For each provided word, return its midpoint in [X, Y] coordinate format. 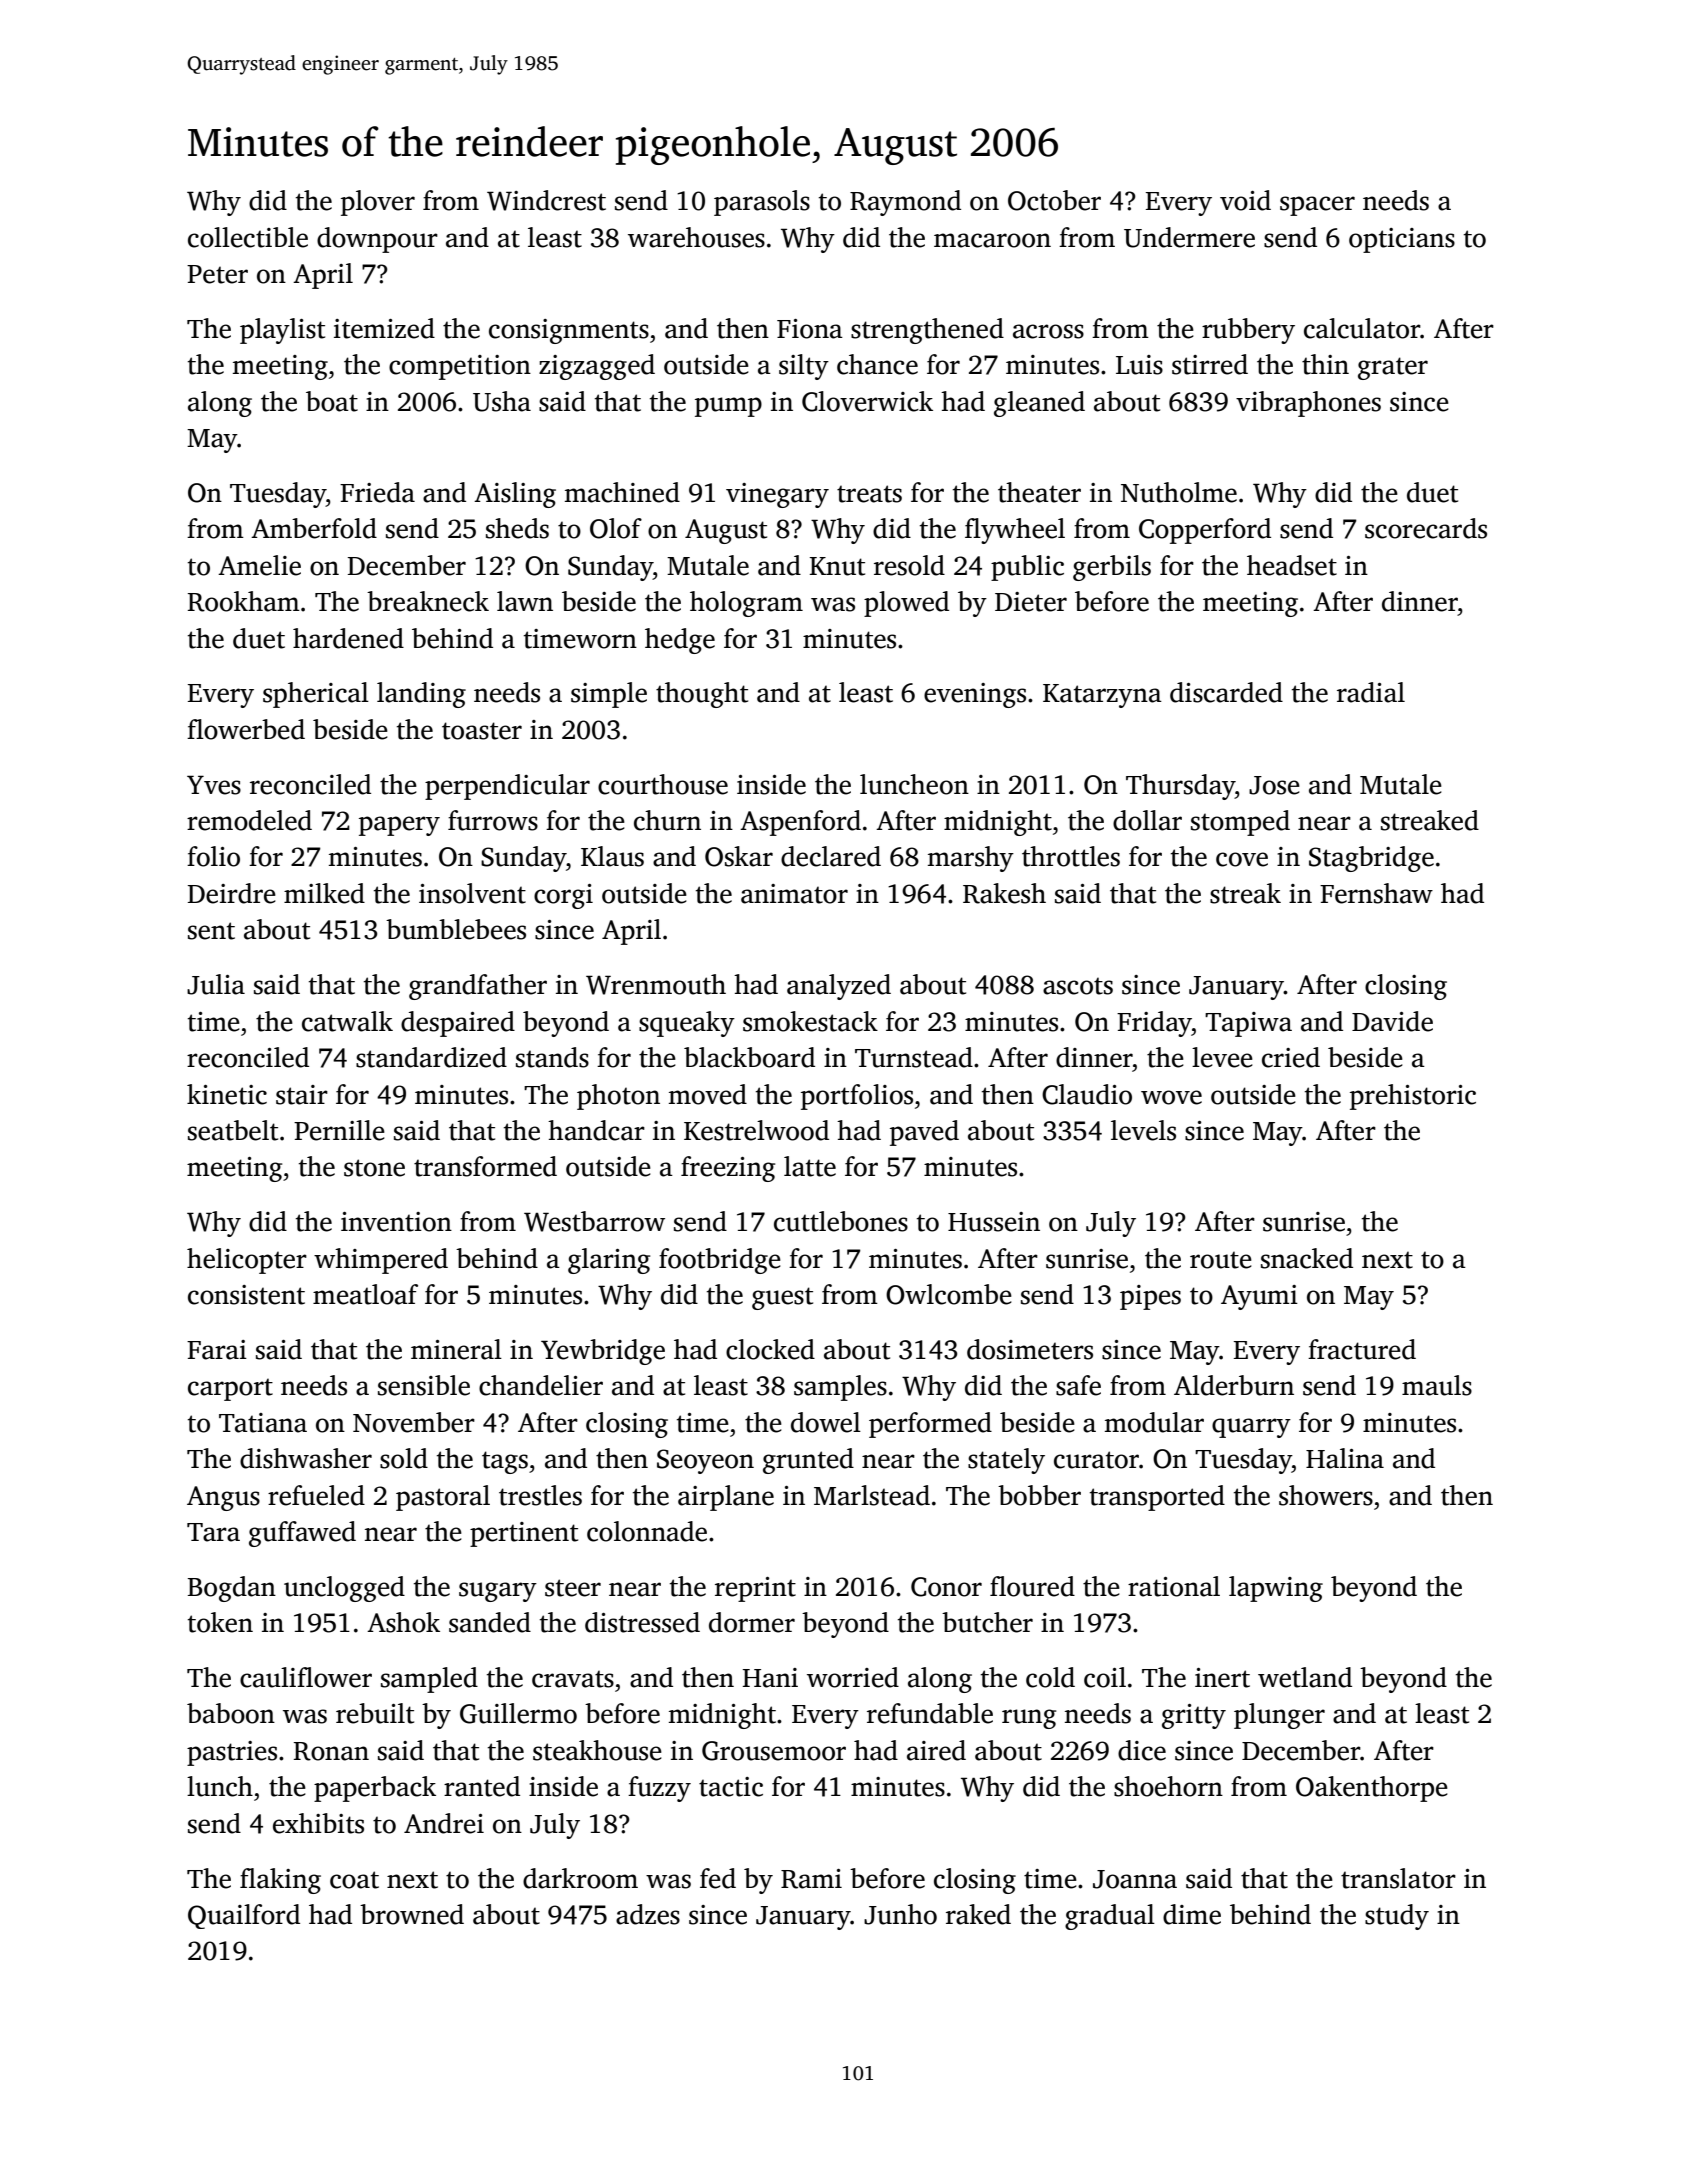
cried [1291, 1057]
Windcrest [546, 200]
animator [794, 894]
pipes [1150, 1297]
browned [412, 1914]
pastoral [443, 1498]
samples [840, 1388]
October [1054, 200]
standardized [431, 1057]
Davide [1392, 1021]
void [1245, 200]
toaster [482, 731]
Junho [900, 1914]
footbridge [720, 1261]
